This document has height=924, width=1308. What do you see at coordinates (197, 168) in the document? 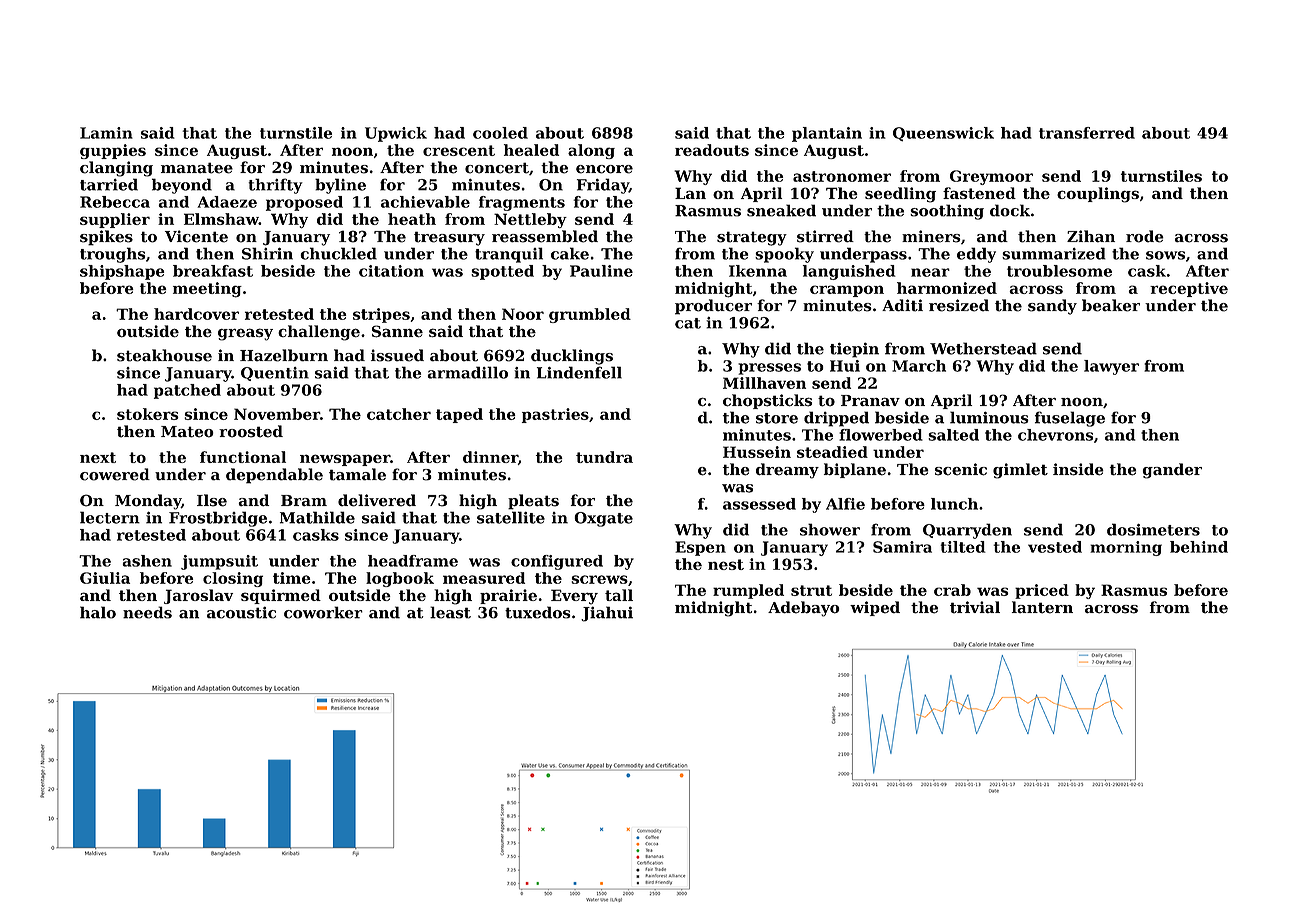
I see `manatee` at bounding box center [197, 168].
